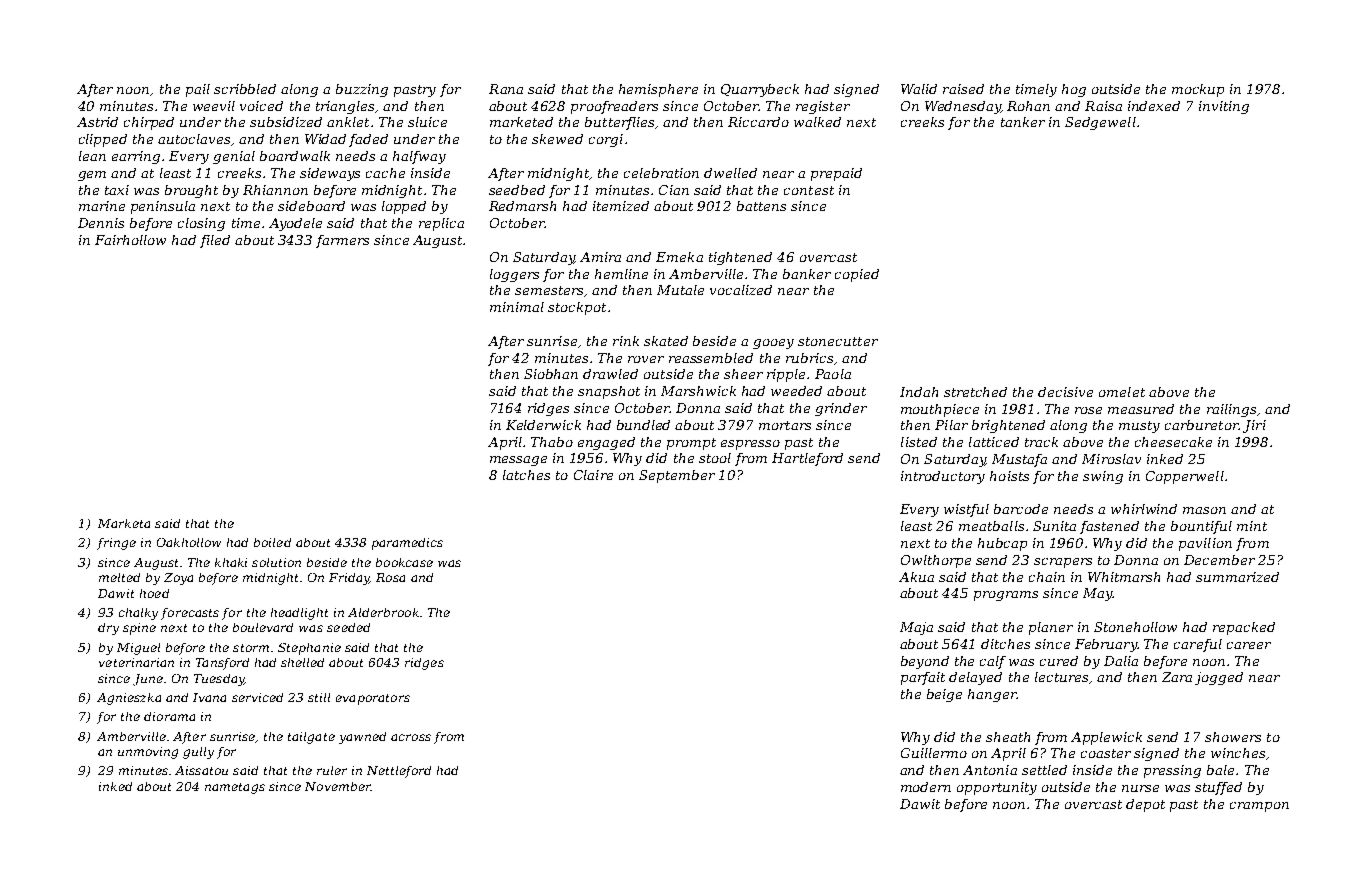 The width and height of the screenshot is (1372, 887). Describe the element at coordinates (517, 307) in the screenshot. I see `minimal` at that location.
